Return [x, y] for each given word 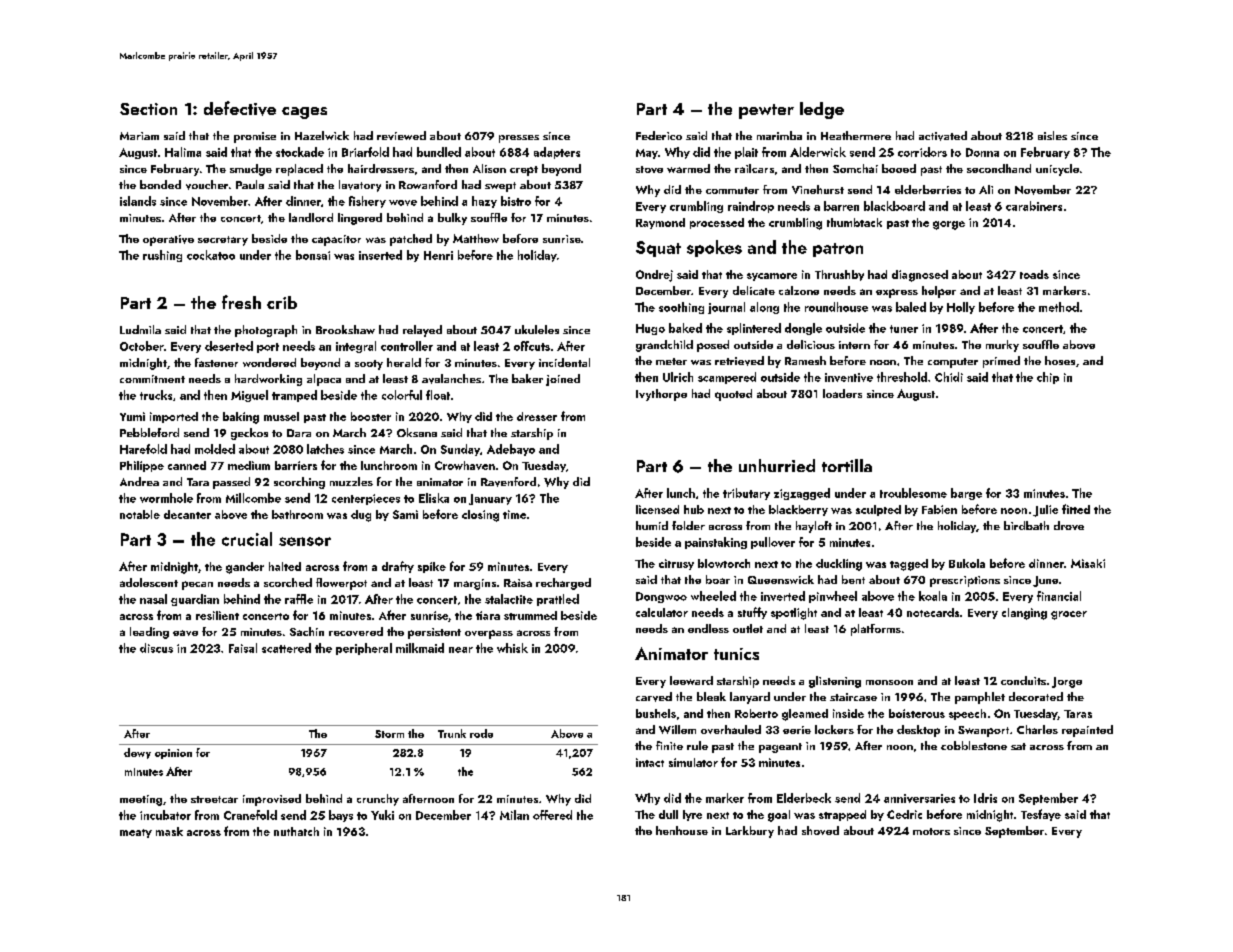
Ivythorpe [661, 395]
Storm [389, 734]
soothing [681, 308]
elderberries [928, 189]
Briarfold [365, 152]
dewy [137, 753]
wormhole [166, 498]
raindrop [751, 207]
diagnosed [920, 276]
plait [746, 153]
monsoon [889, 682]
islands [138, 201]
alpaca [324, 380]
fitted [1076, 509]
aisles [1052, 135]
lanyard [750, 698]
